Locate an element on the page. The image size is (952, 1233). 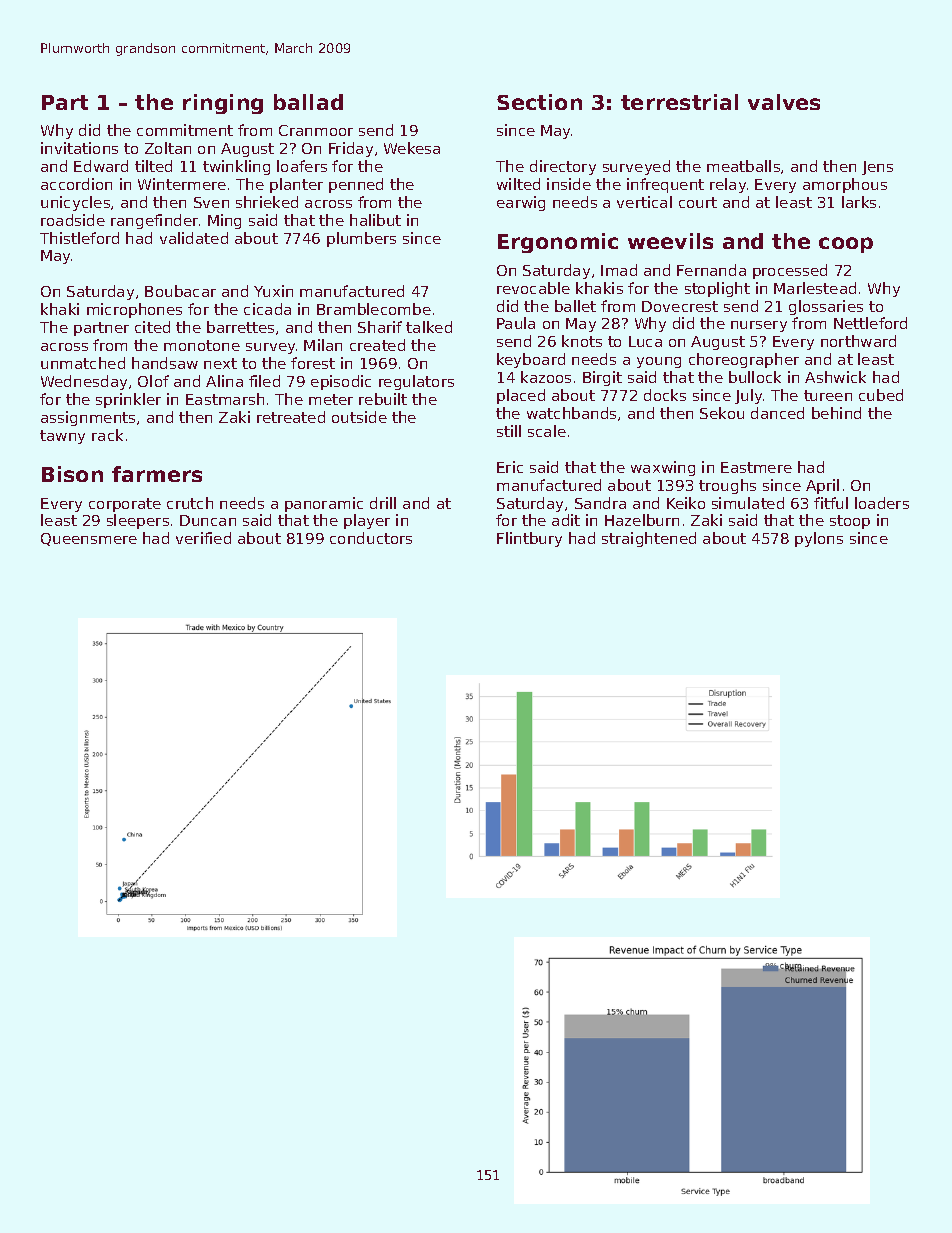
retreated is located at coordinates (291, 417).
